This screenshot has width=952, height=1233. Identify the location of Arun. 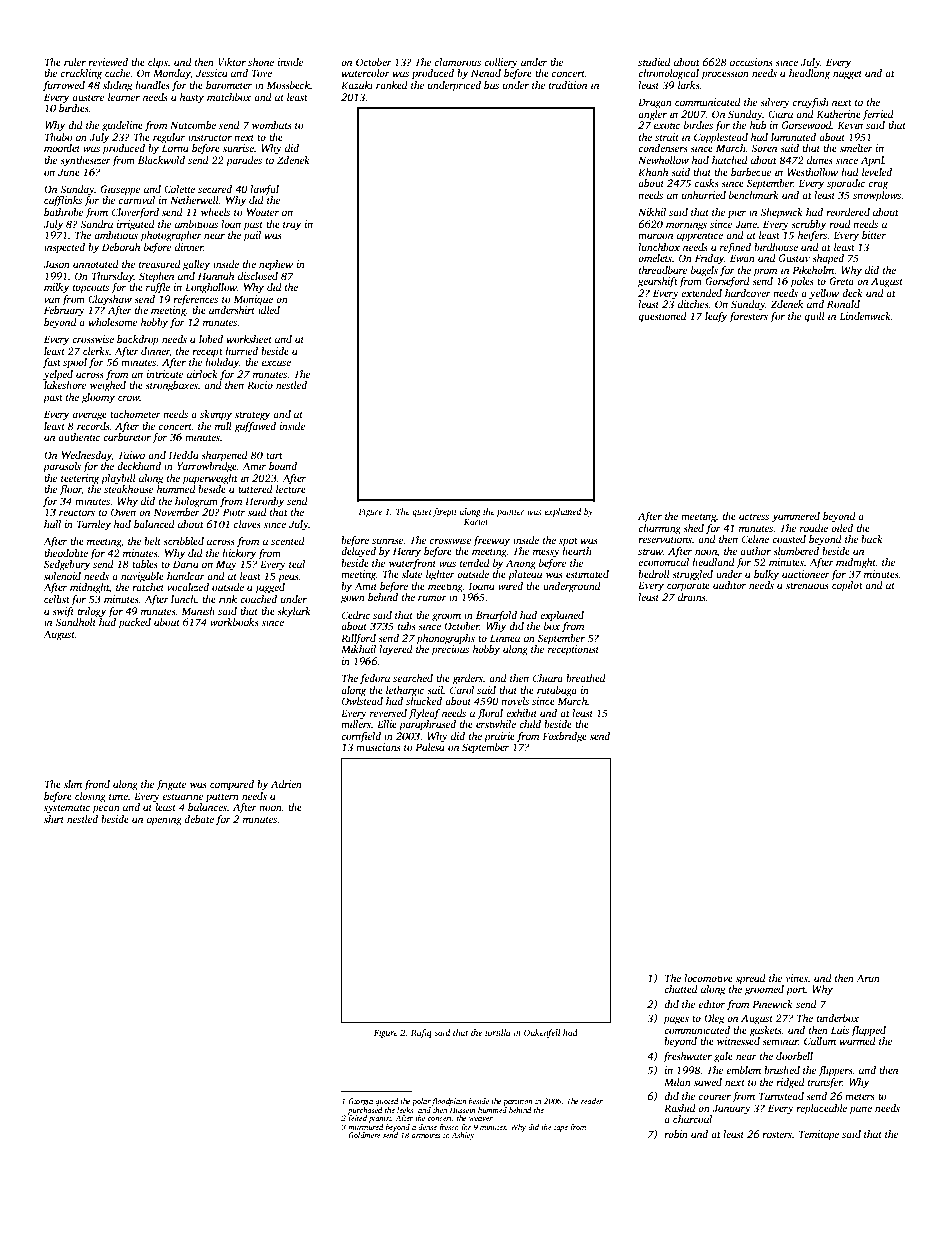
(868, 978).
